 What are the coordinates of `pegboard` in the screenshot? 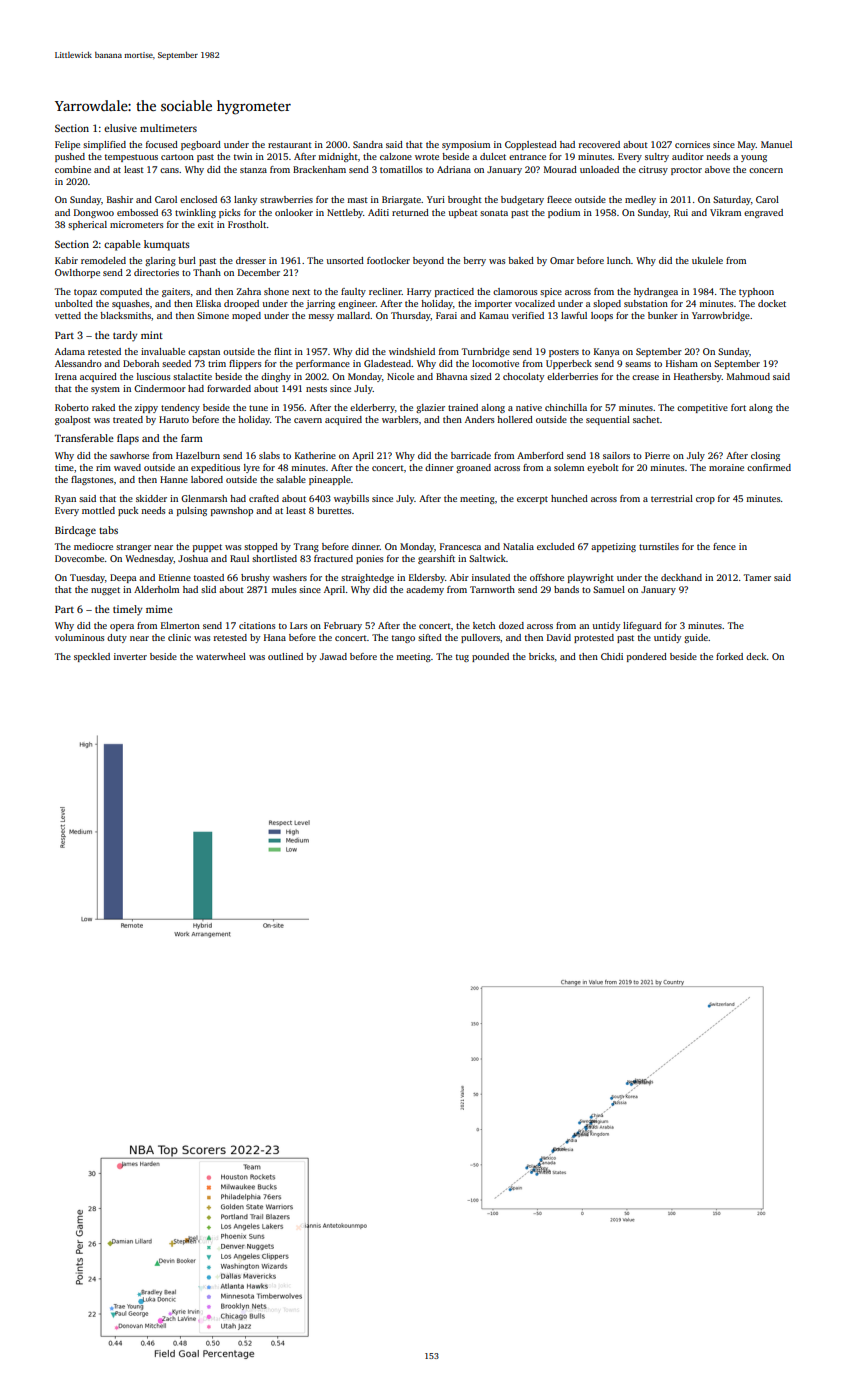 It's located at (201, 145).
